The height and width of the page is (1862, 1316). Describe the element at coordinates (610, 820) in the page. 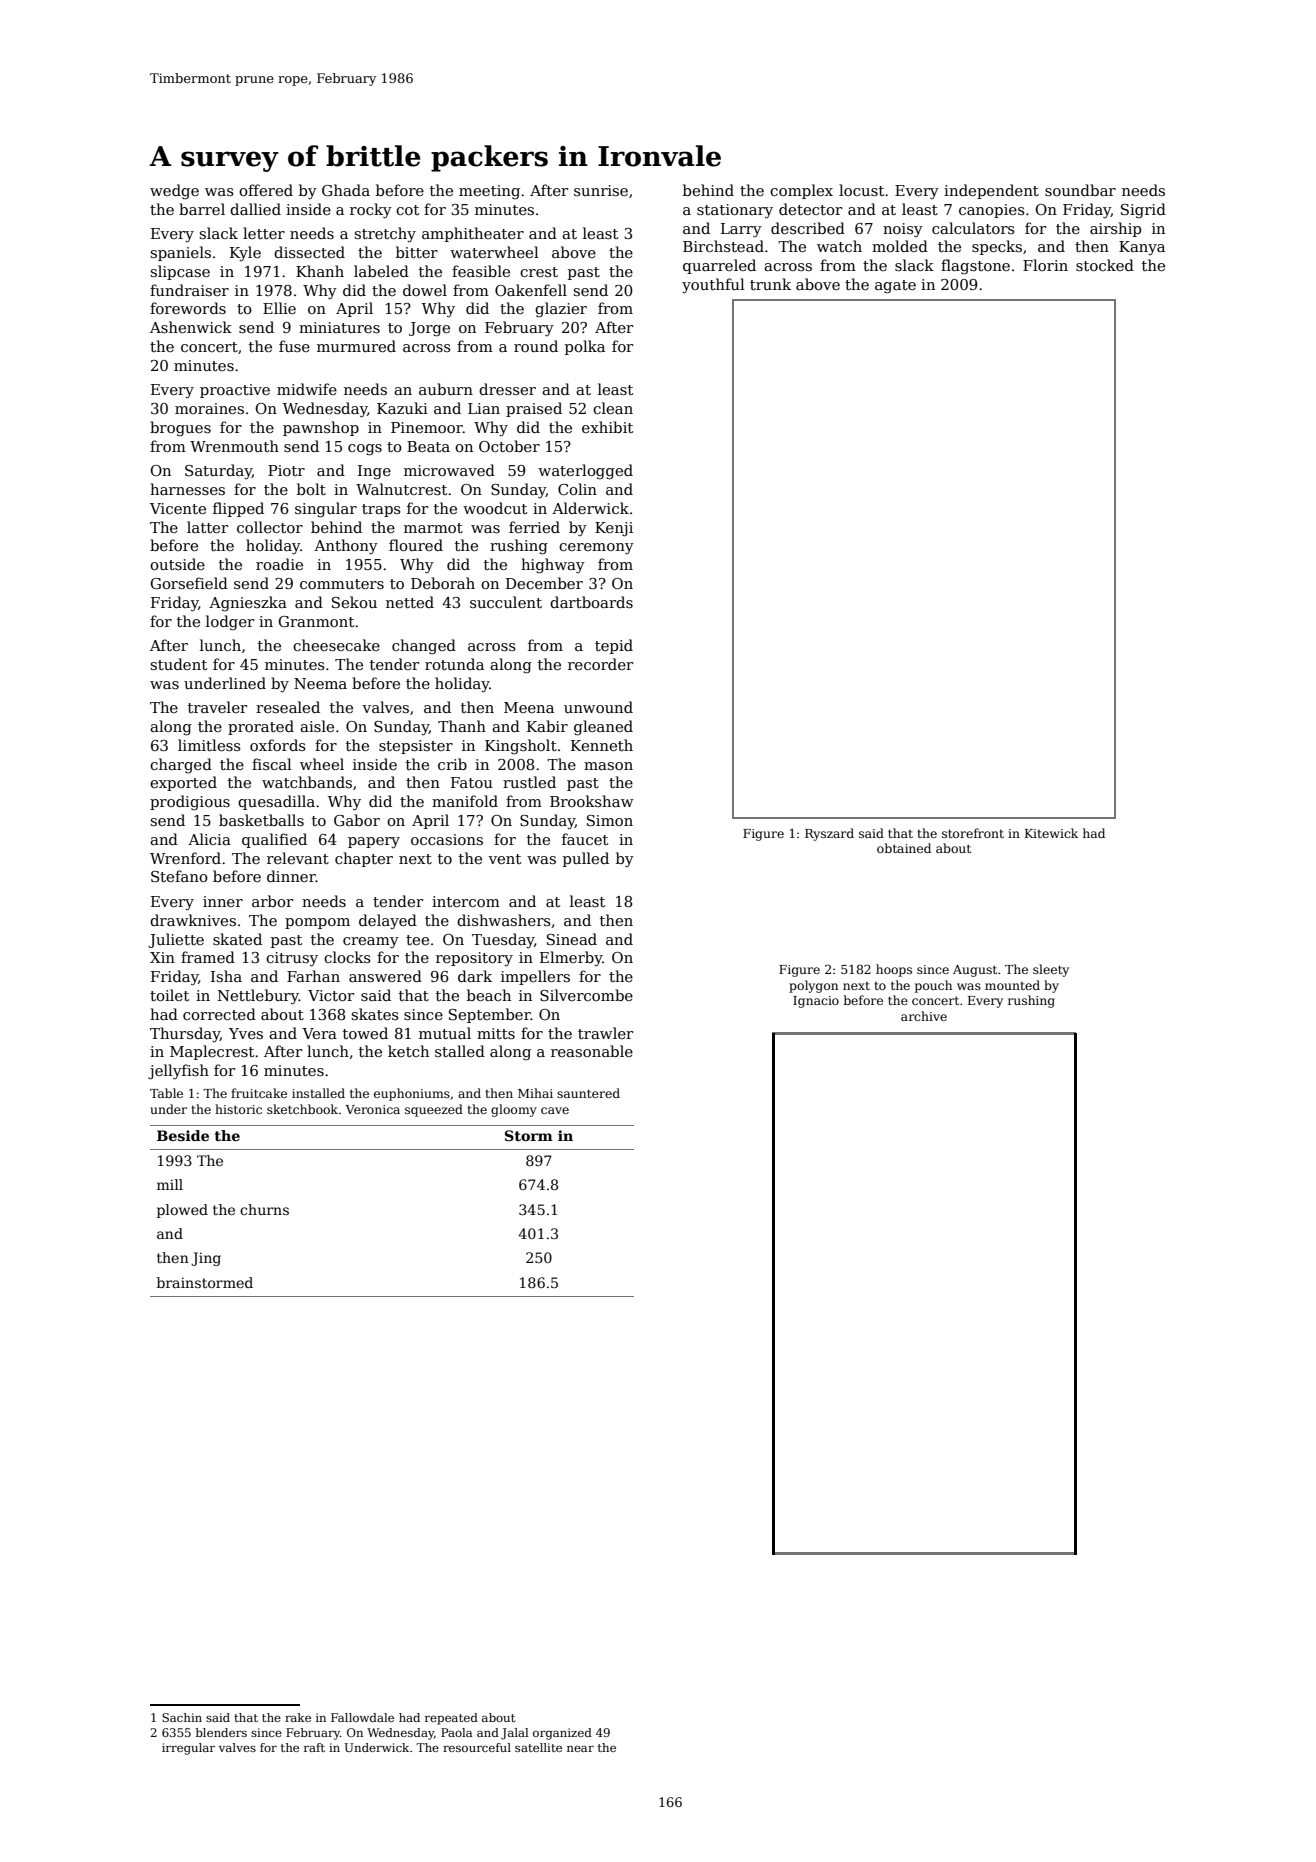

I see `Simon` at that location.
